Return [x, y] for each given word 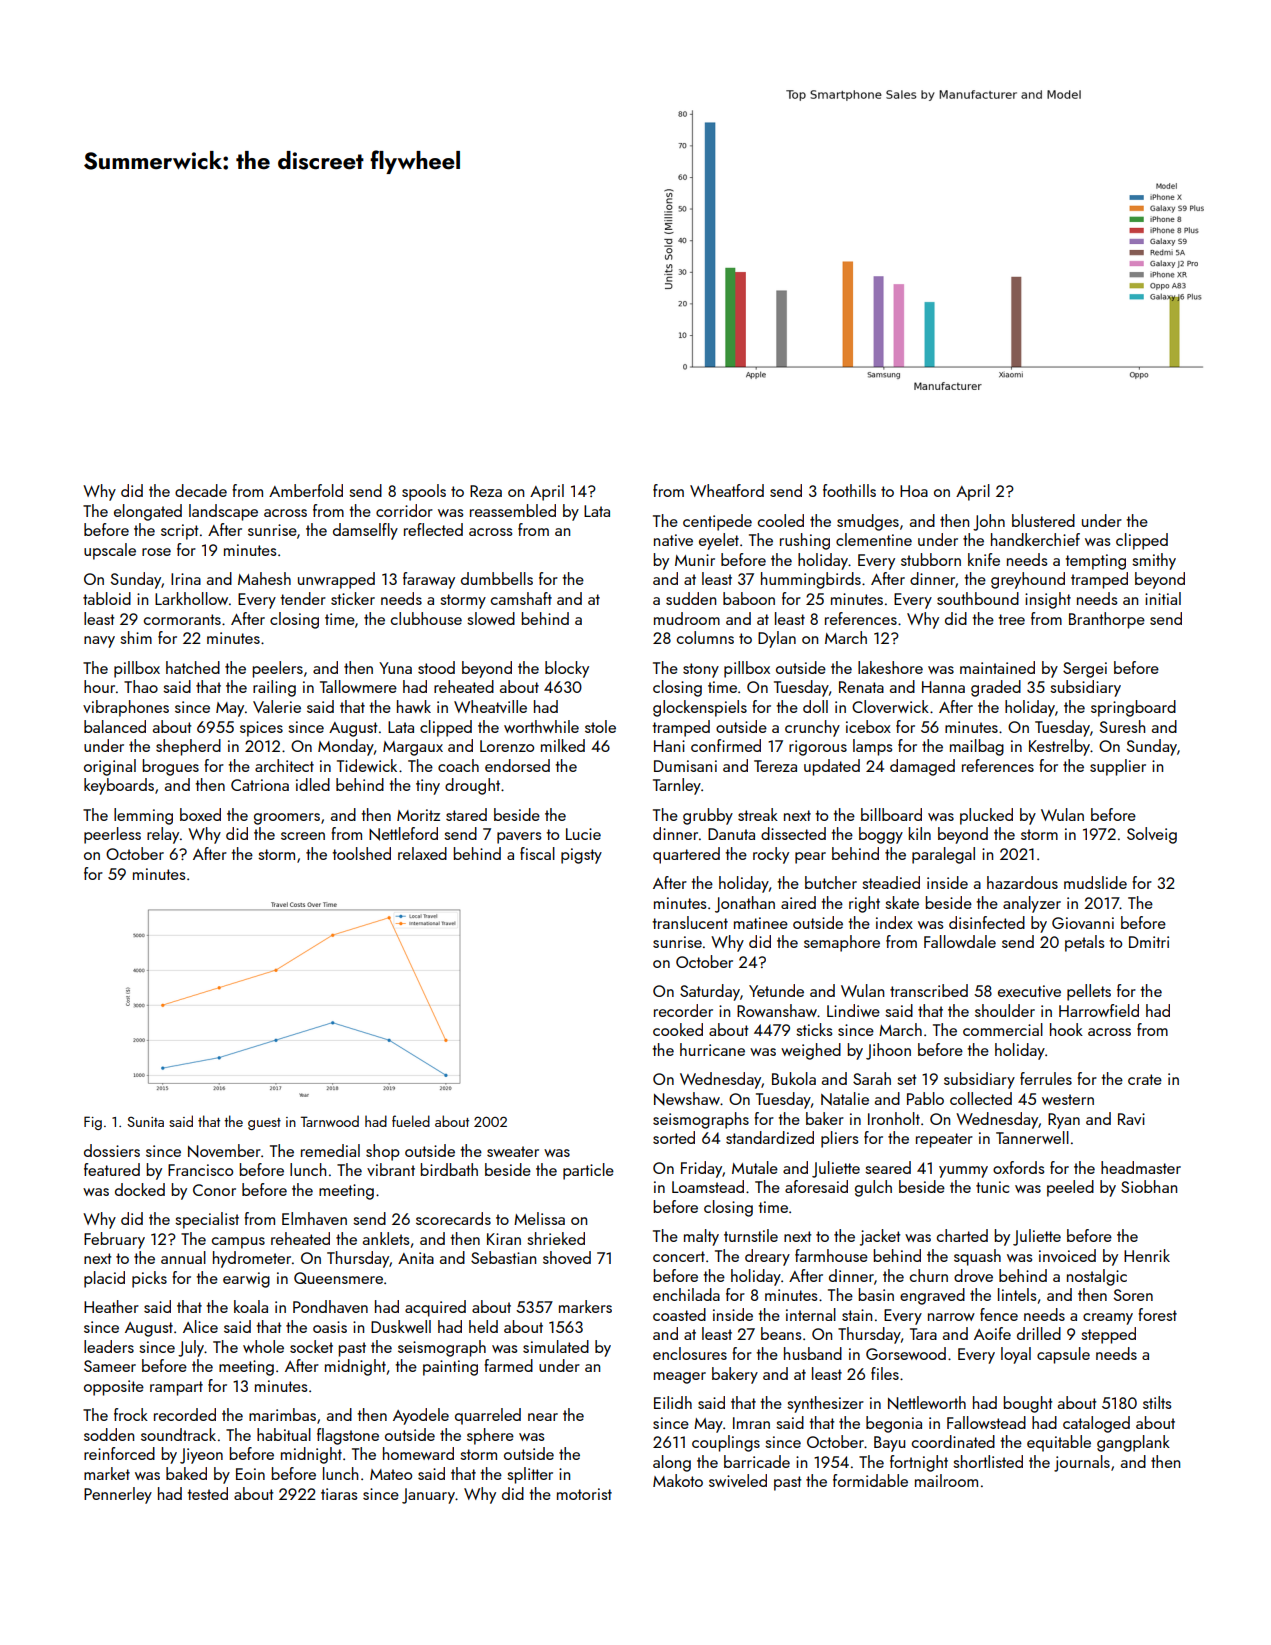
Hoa [914, 491]
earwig [246, 1280]
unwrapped [336, 580]
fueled [411, 1121]
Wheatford [727, 490]
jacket [880, 1237]
